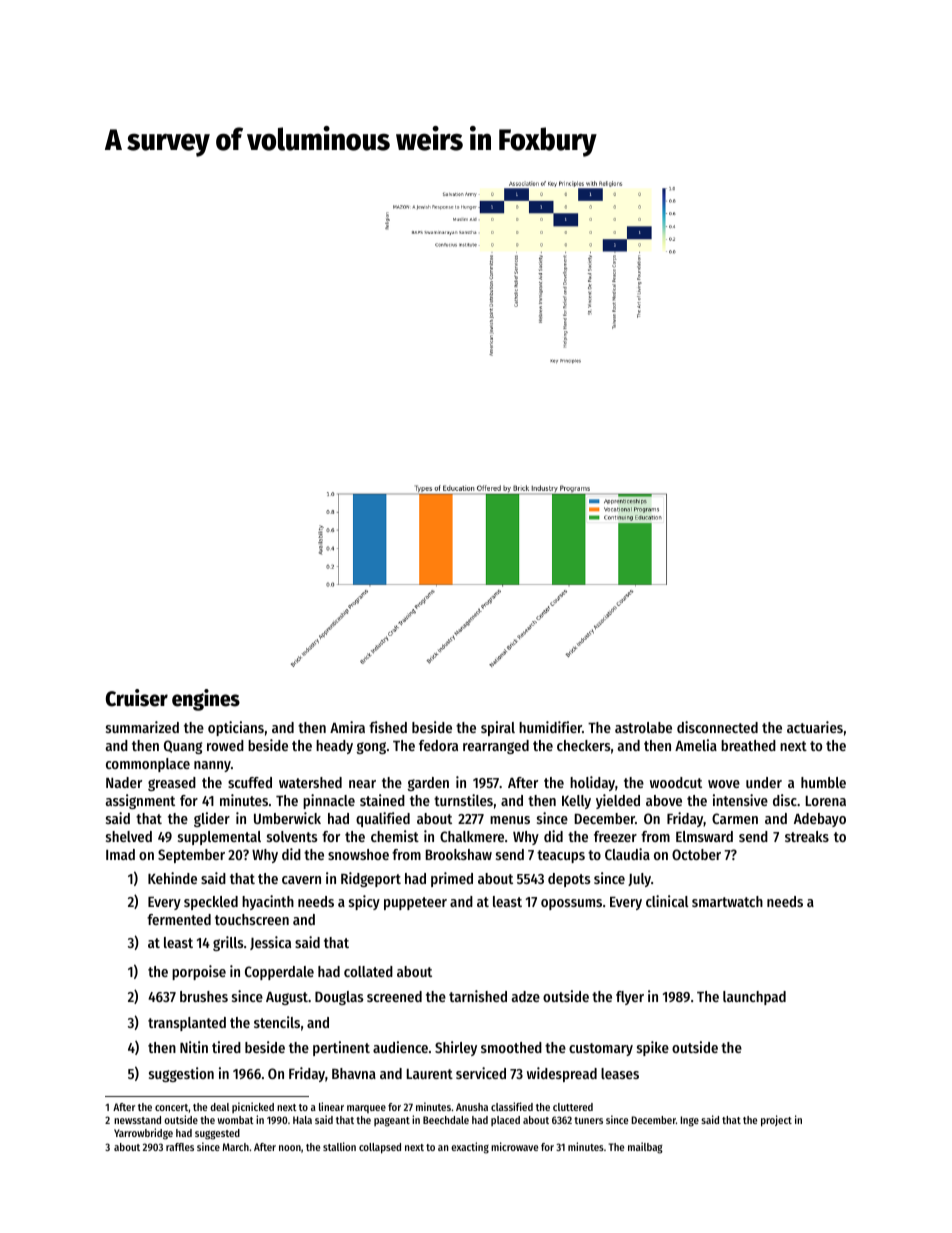 Image resolution: width=952 pixels, height=1233 pixels. What do you see at coordinates (653, 1048) in the page?
I see `spike` at bounding box center [653, 1048].
